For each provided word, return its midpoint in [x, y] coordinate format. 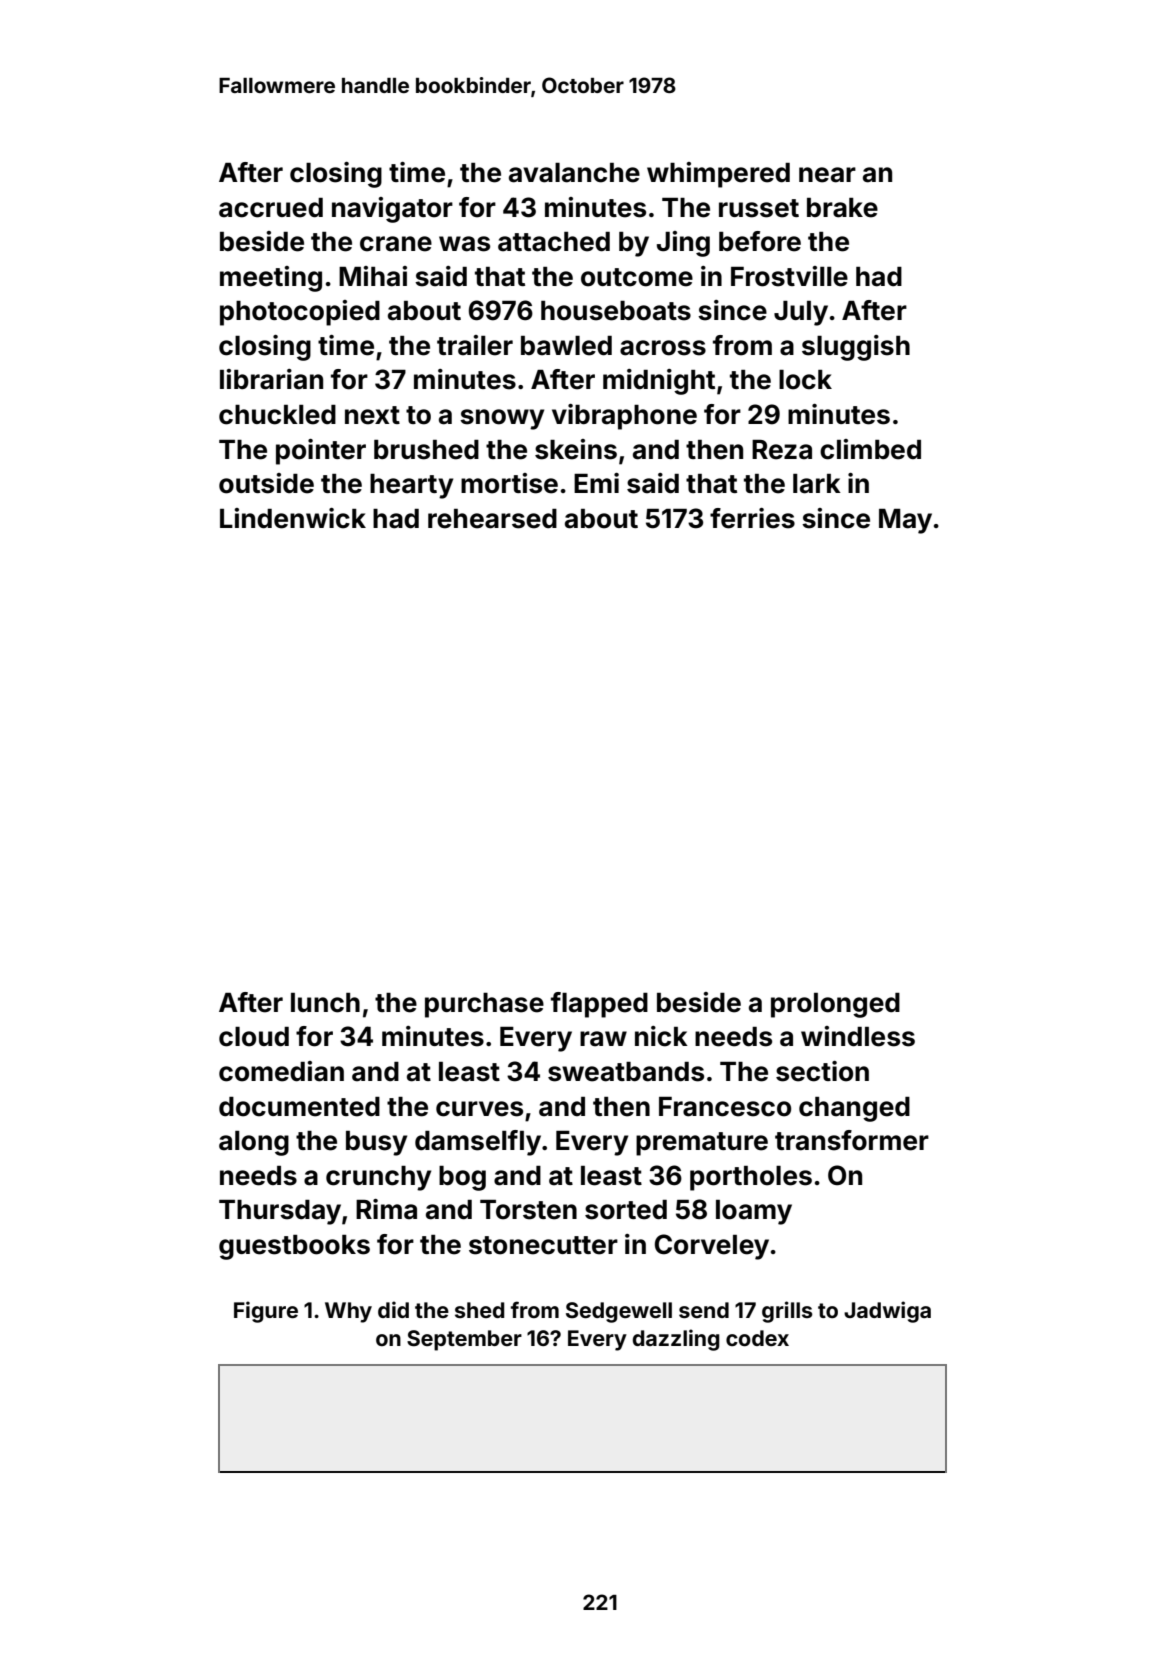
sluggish [856, 348]
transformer [852, 1140]
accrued [271, 208]
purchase [484, 1005]
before [760, 241]
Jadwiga [887, 1312]
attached [554, 242]
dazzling [676, 1340]
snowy [502, 419]
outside [266, 483]
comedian [281, 1071]
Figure [266, 1312]
